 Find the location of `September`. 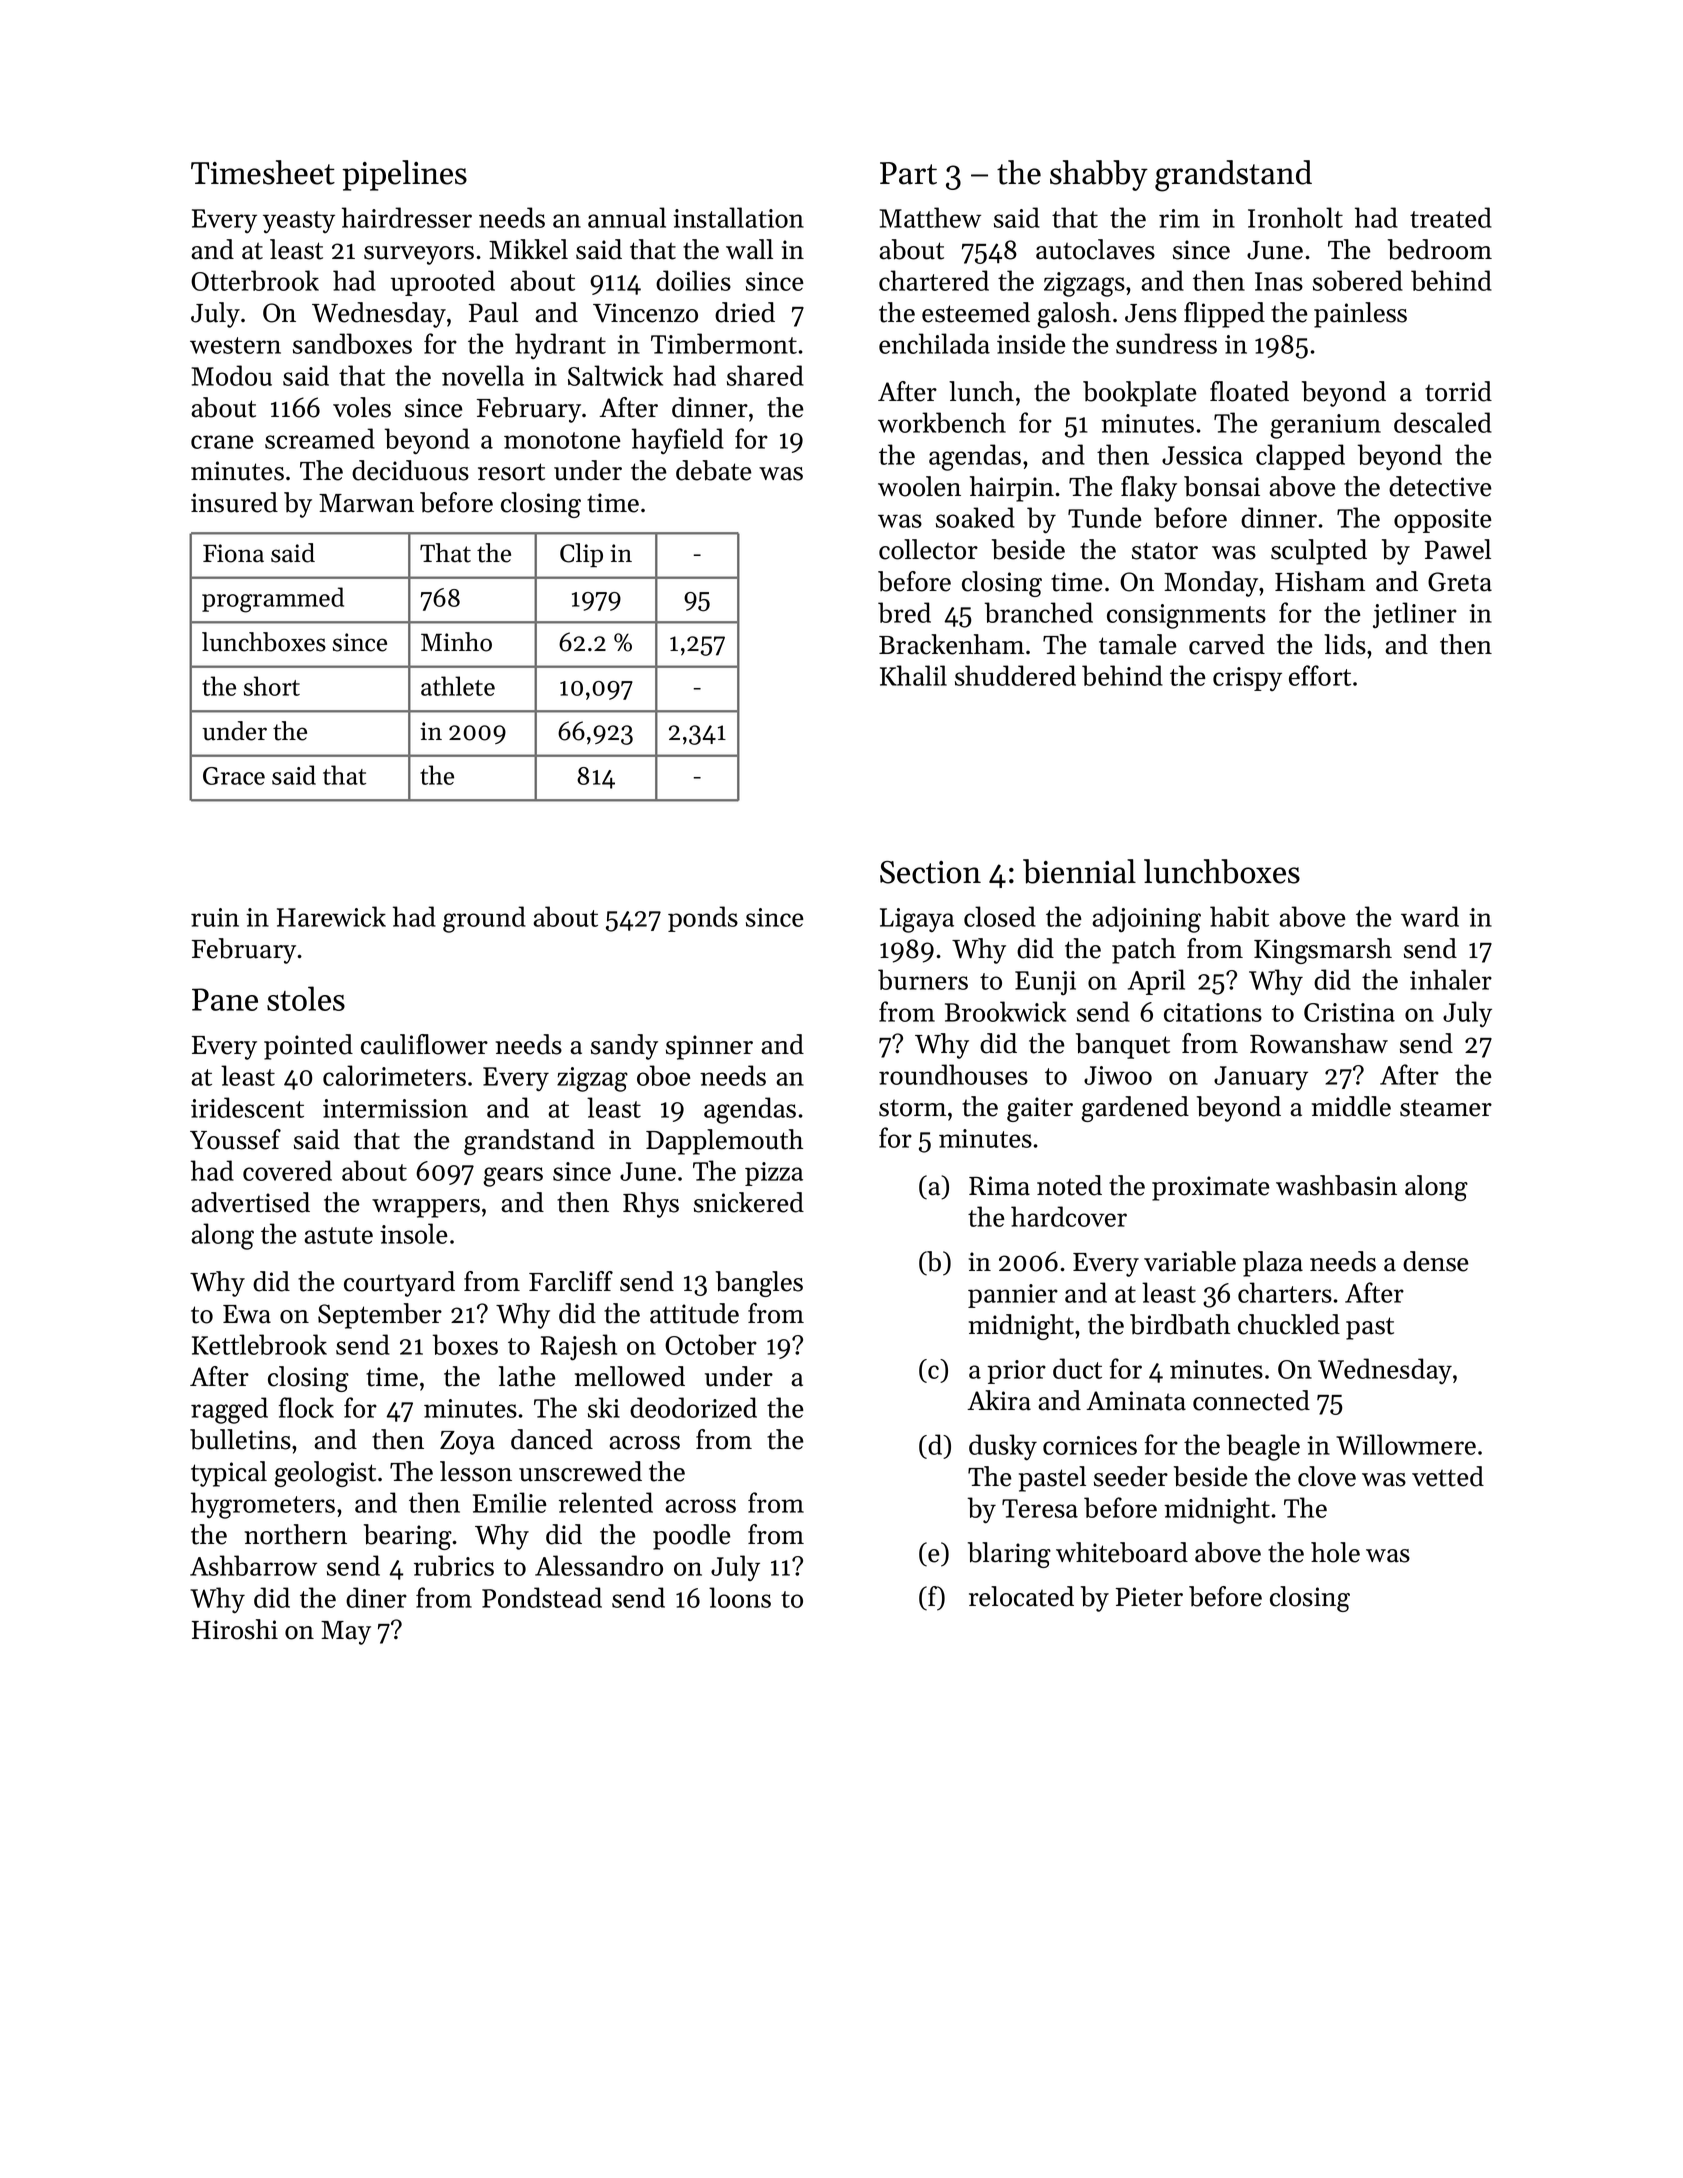

September is located at coordinates (380, 1316).
